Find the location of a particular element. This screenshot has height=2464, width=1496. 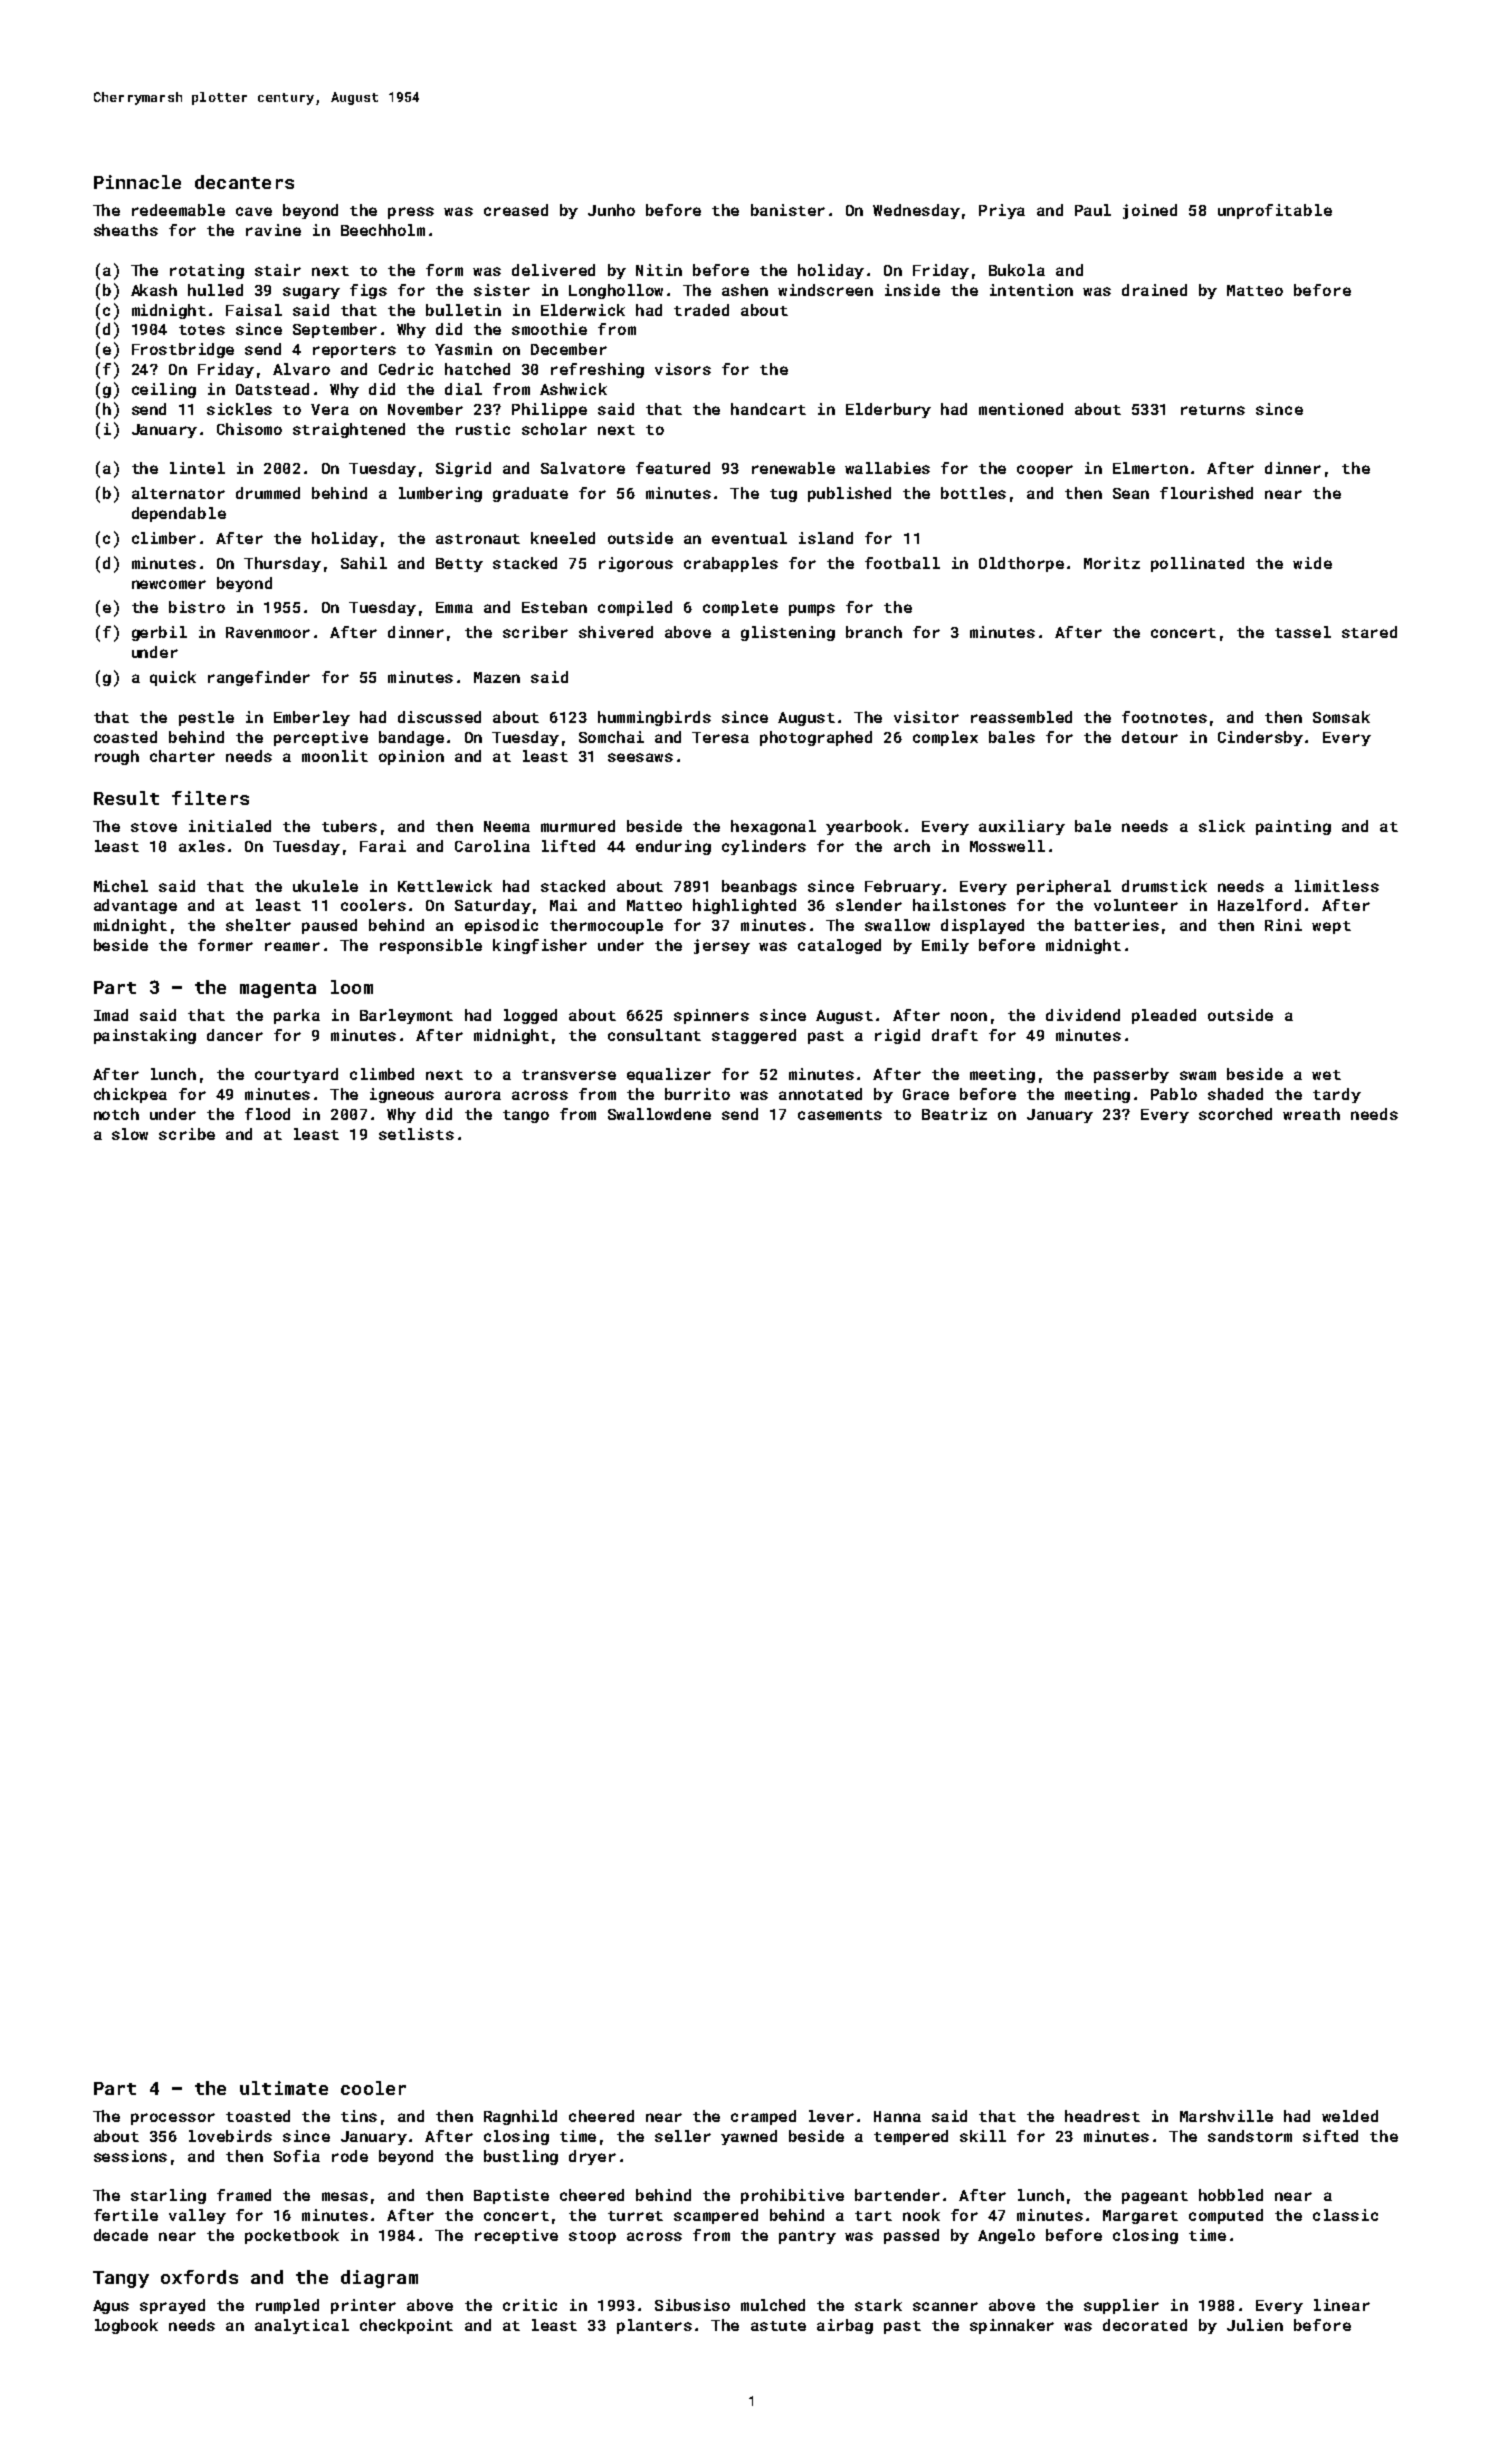

Beatriz is located at coordinates (954, 1114).
